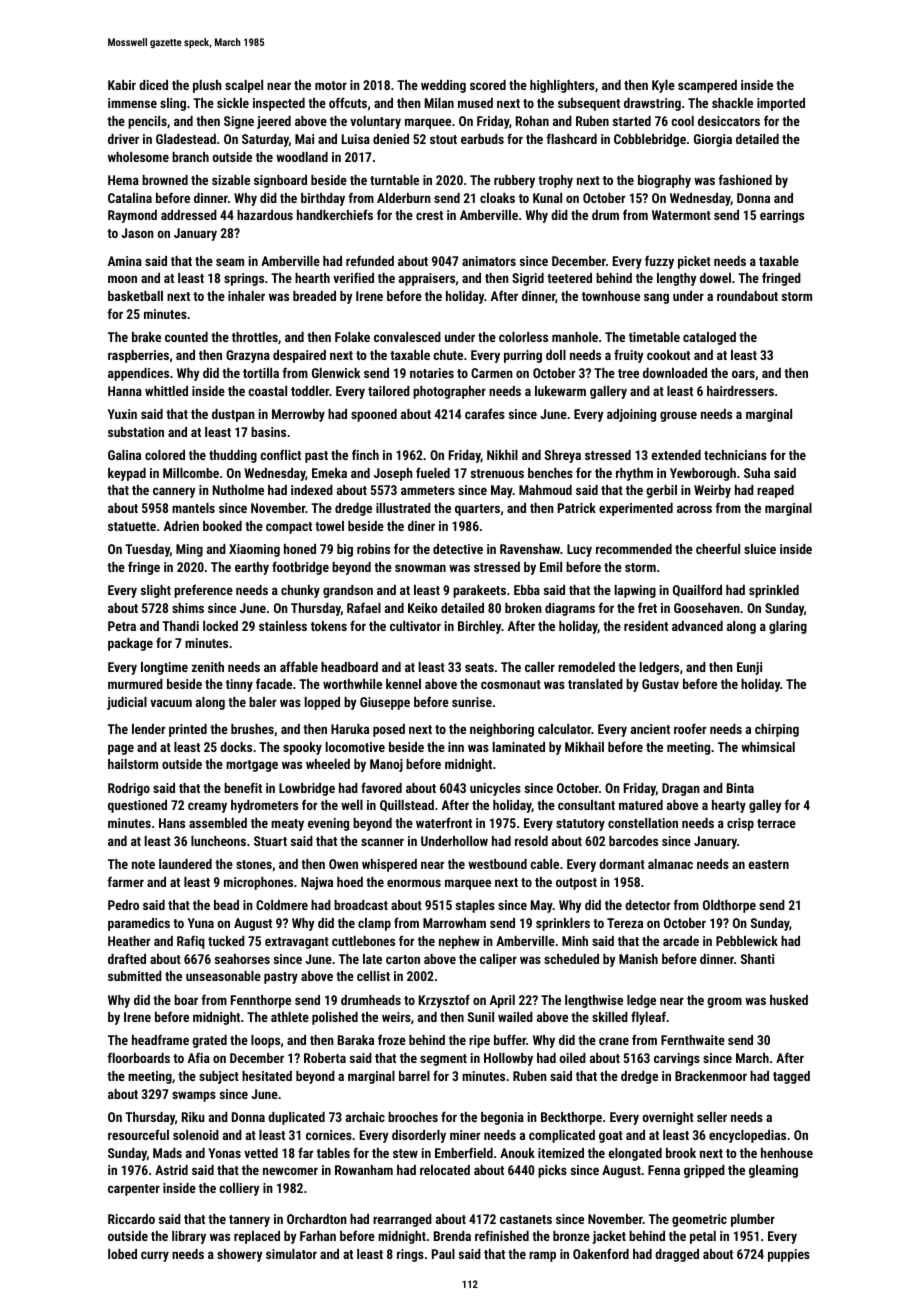  I want to click on swamps, so click(194, 1096).
